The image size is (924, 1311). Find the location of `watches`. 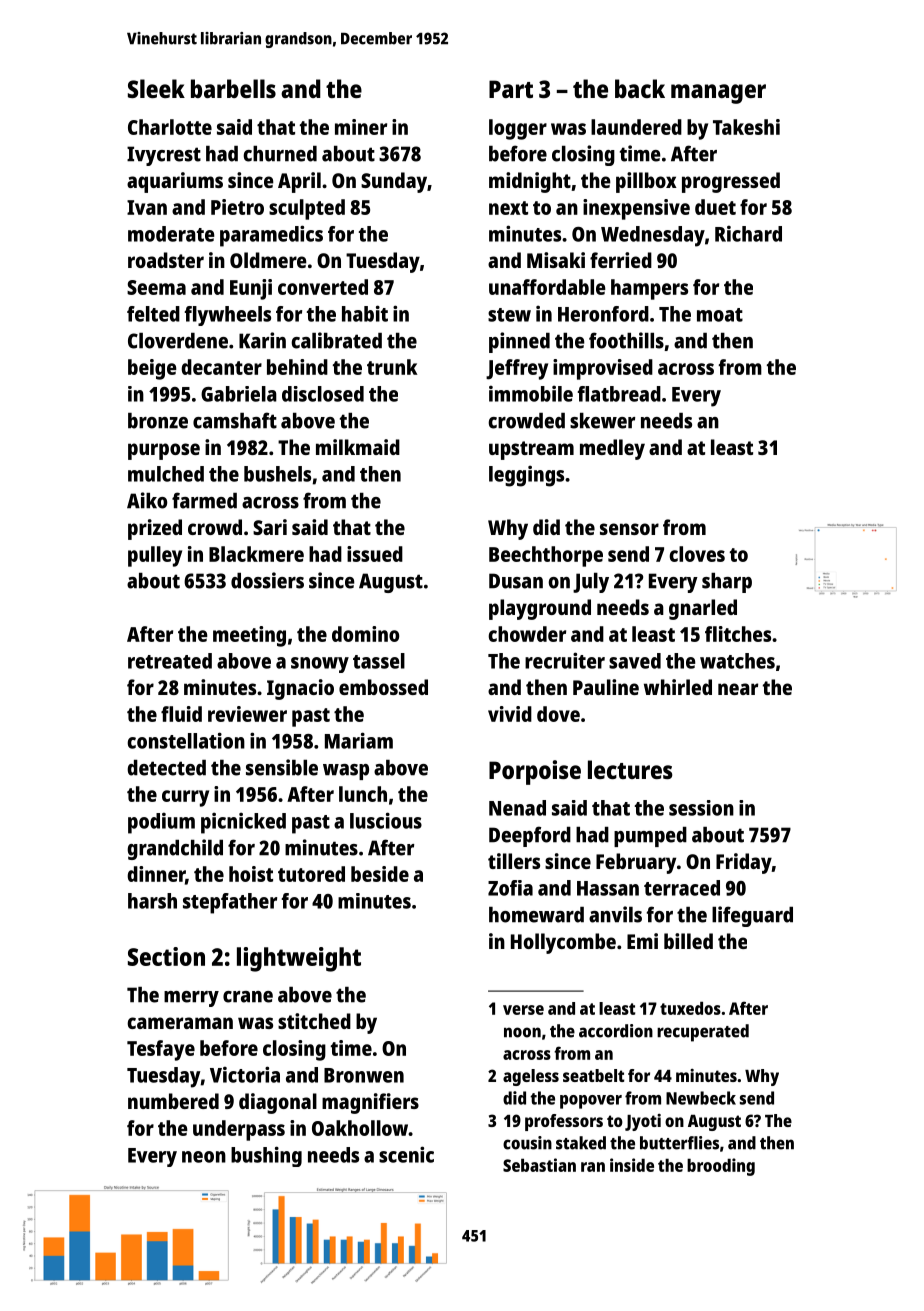

watches is located at coordinates (737, 661).
